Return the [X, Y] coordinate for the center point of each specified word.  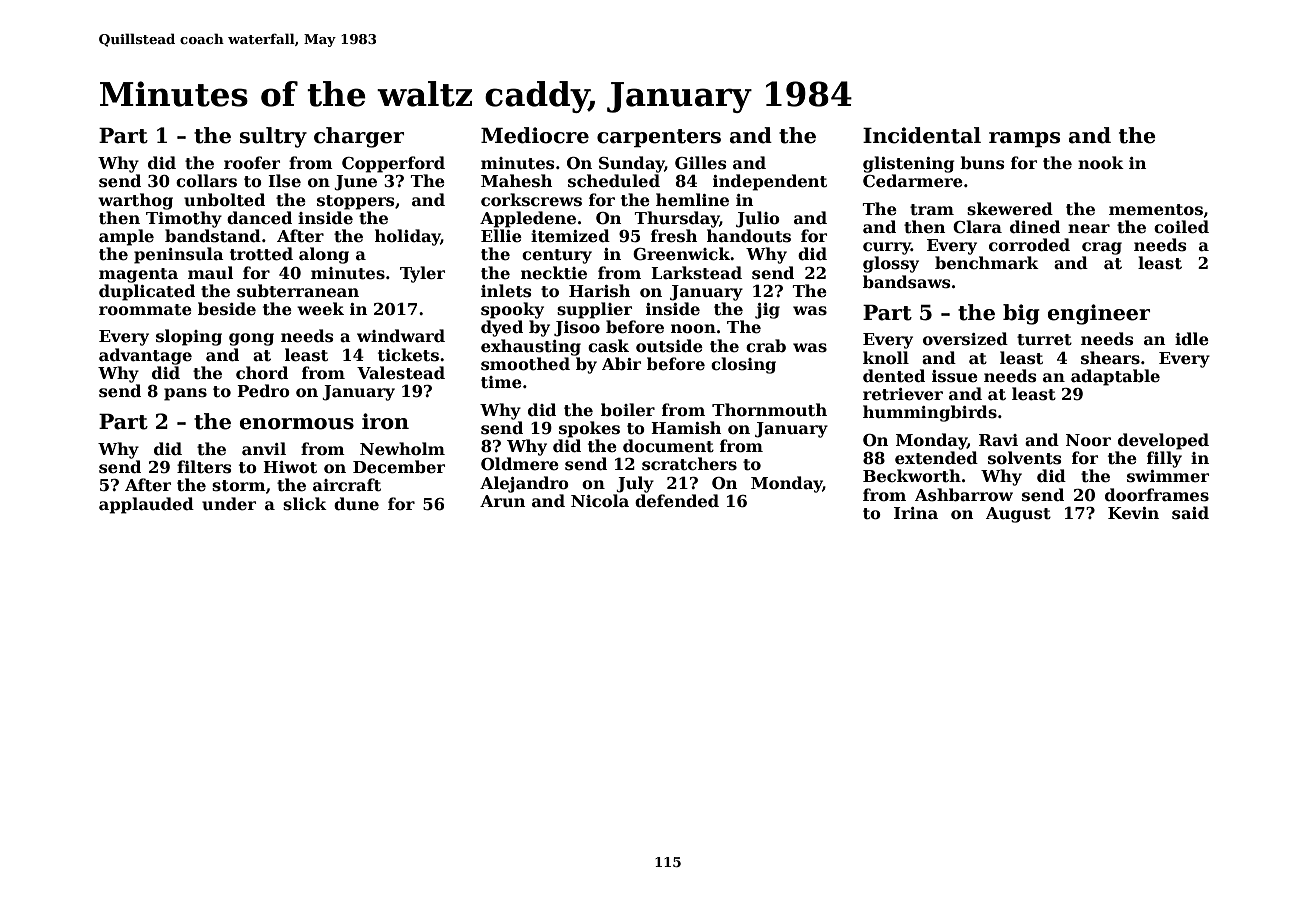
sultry [273, 137]
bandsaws [907, 282]
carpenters [659, 138]
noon [693, 329]
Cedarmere [913, 180]
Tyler [422, 274]
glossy [891, 264]
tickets [408, 355]
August [1018, 515]
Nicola [600, 500]
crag [1102, 248]
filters [204, 467]
